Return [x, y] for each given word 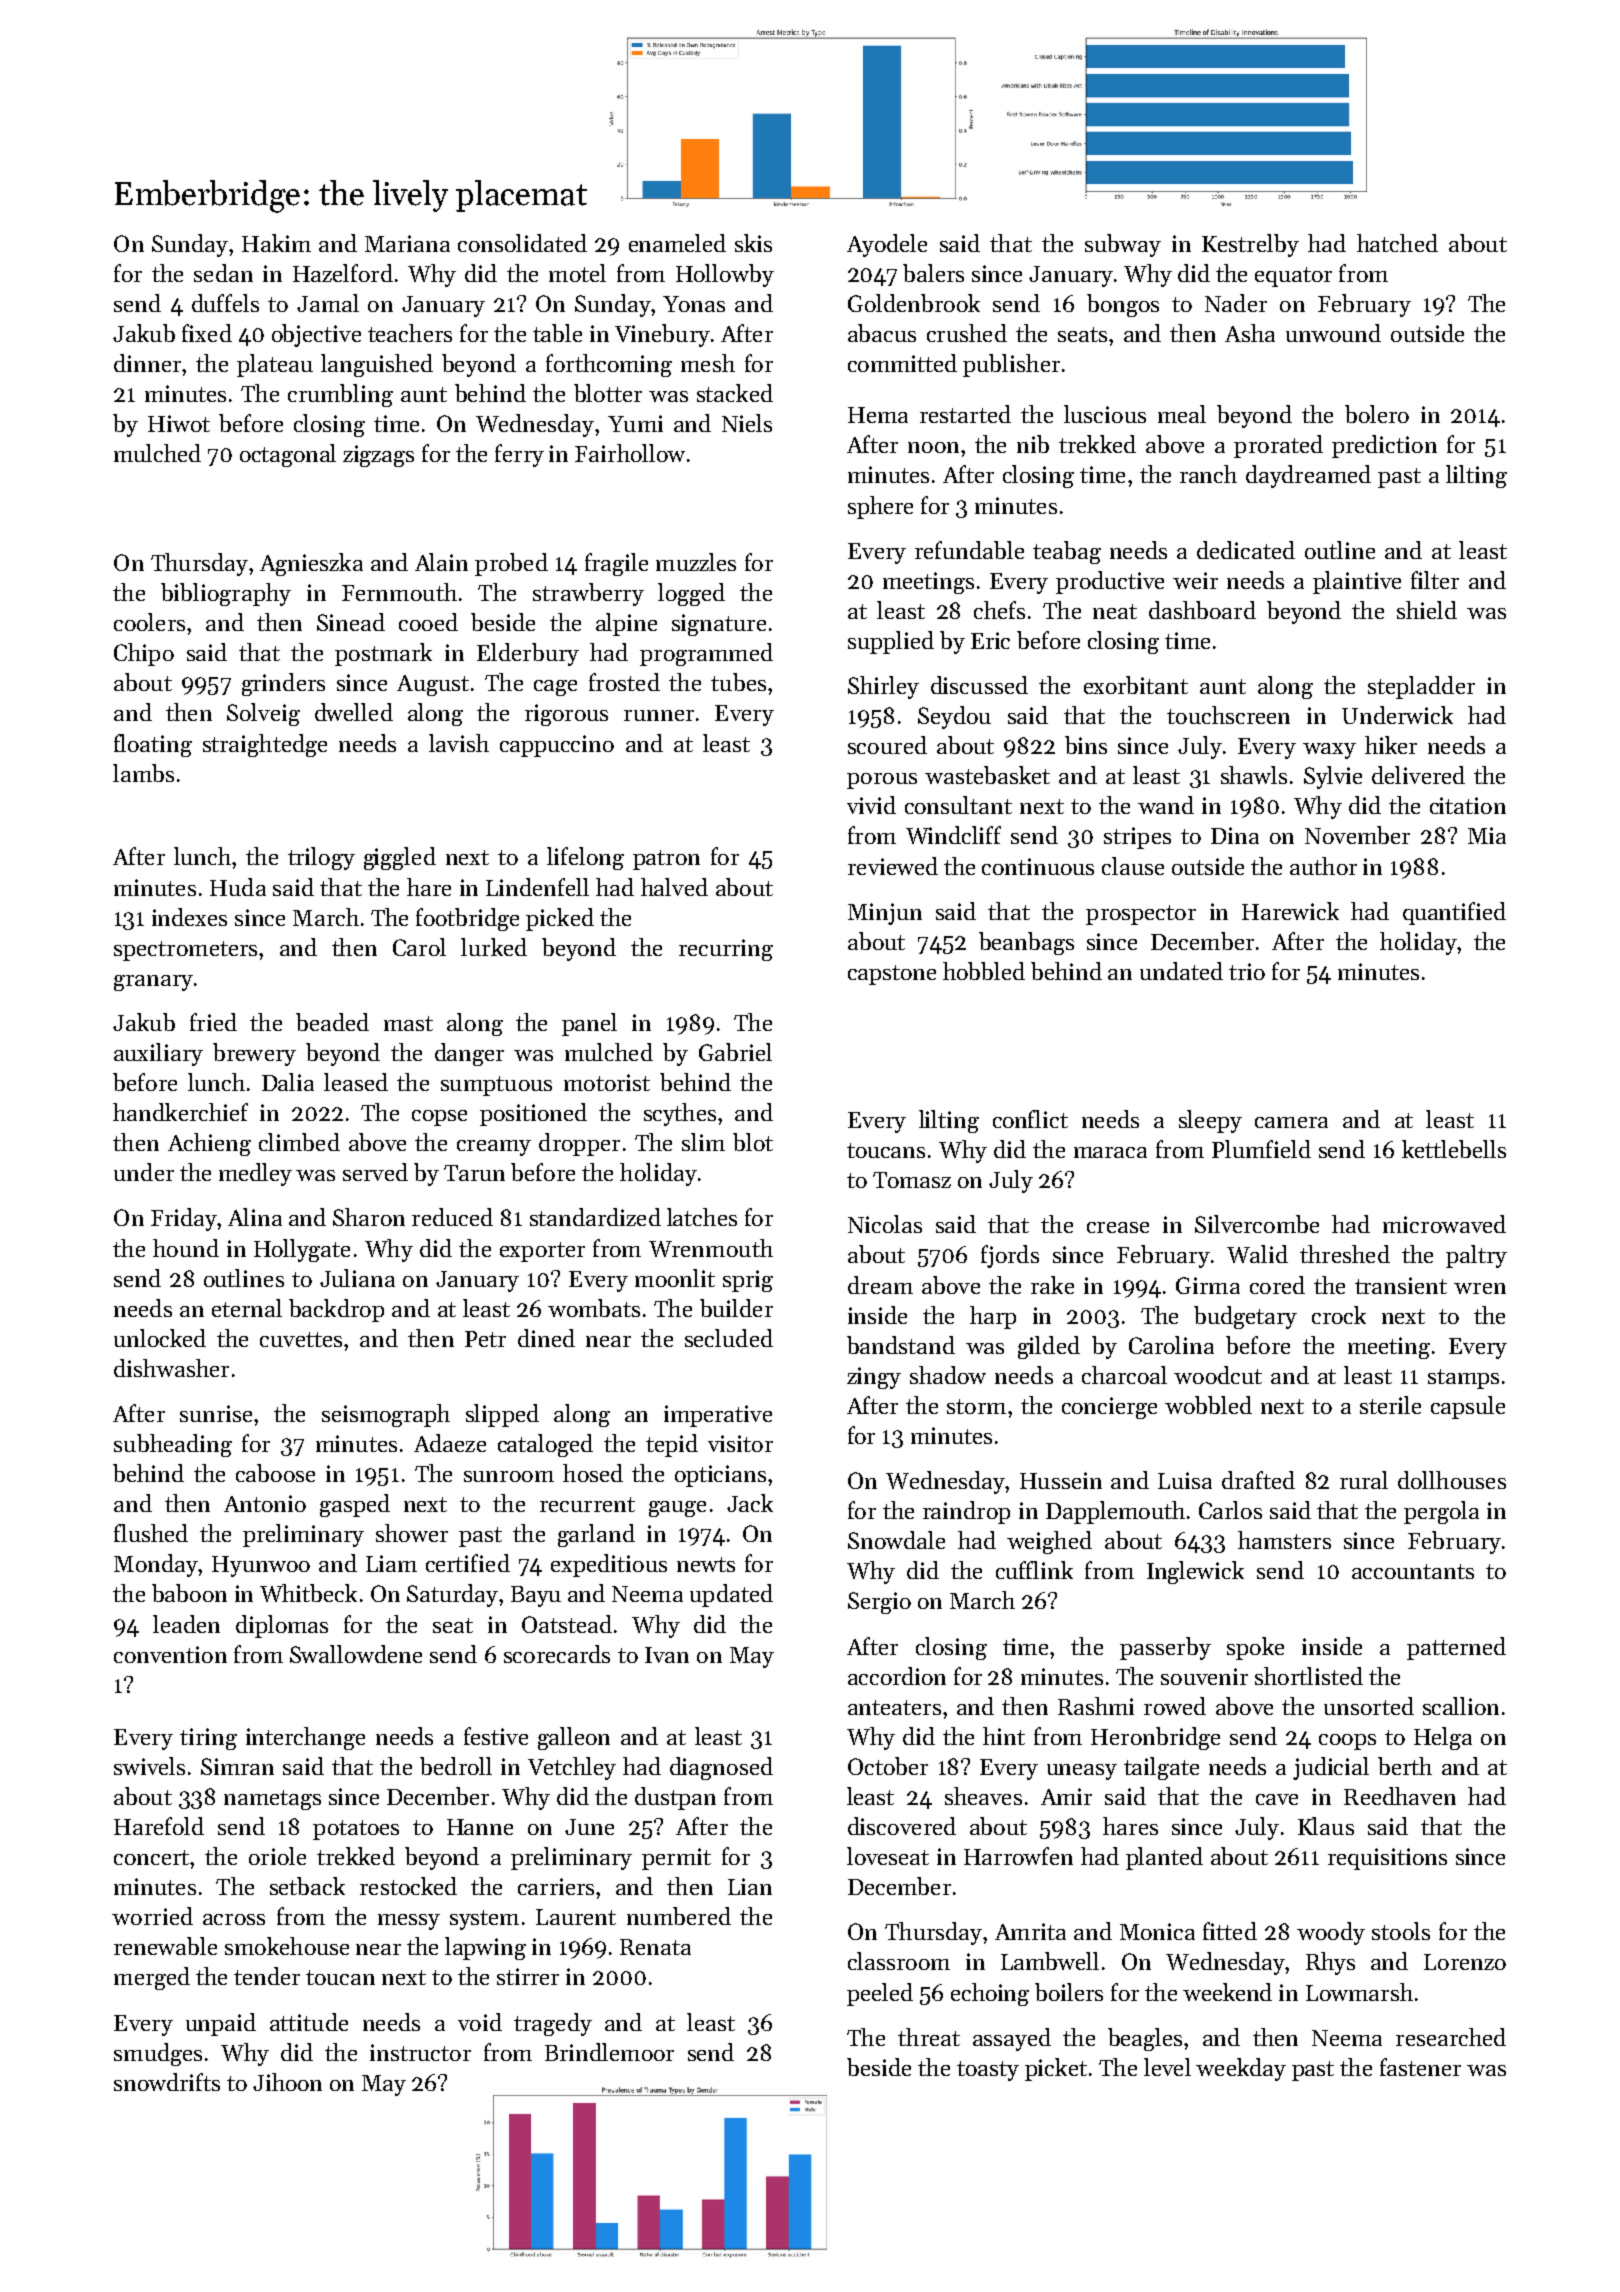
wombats [594, 1308]
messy [409, 1922]
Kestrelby [1250, 245]
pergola [1441, 1512]
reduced [452, 1217]
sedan [223, 273]
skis [753, 243]
